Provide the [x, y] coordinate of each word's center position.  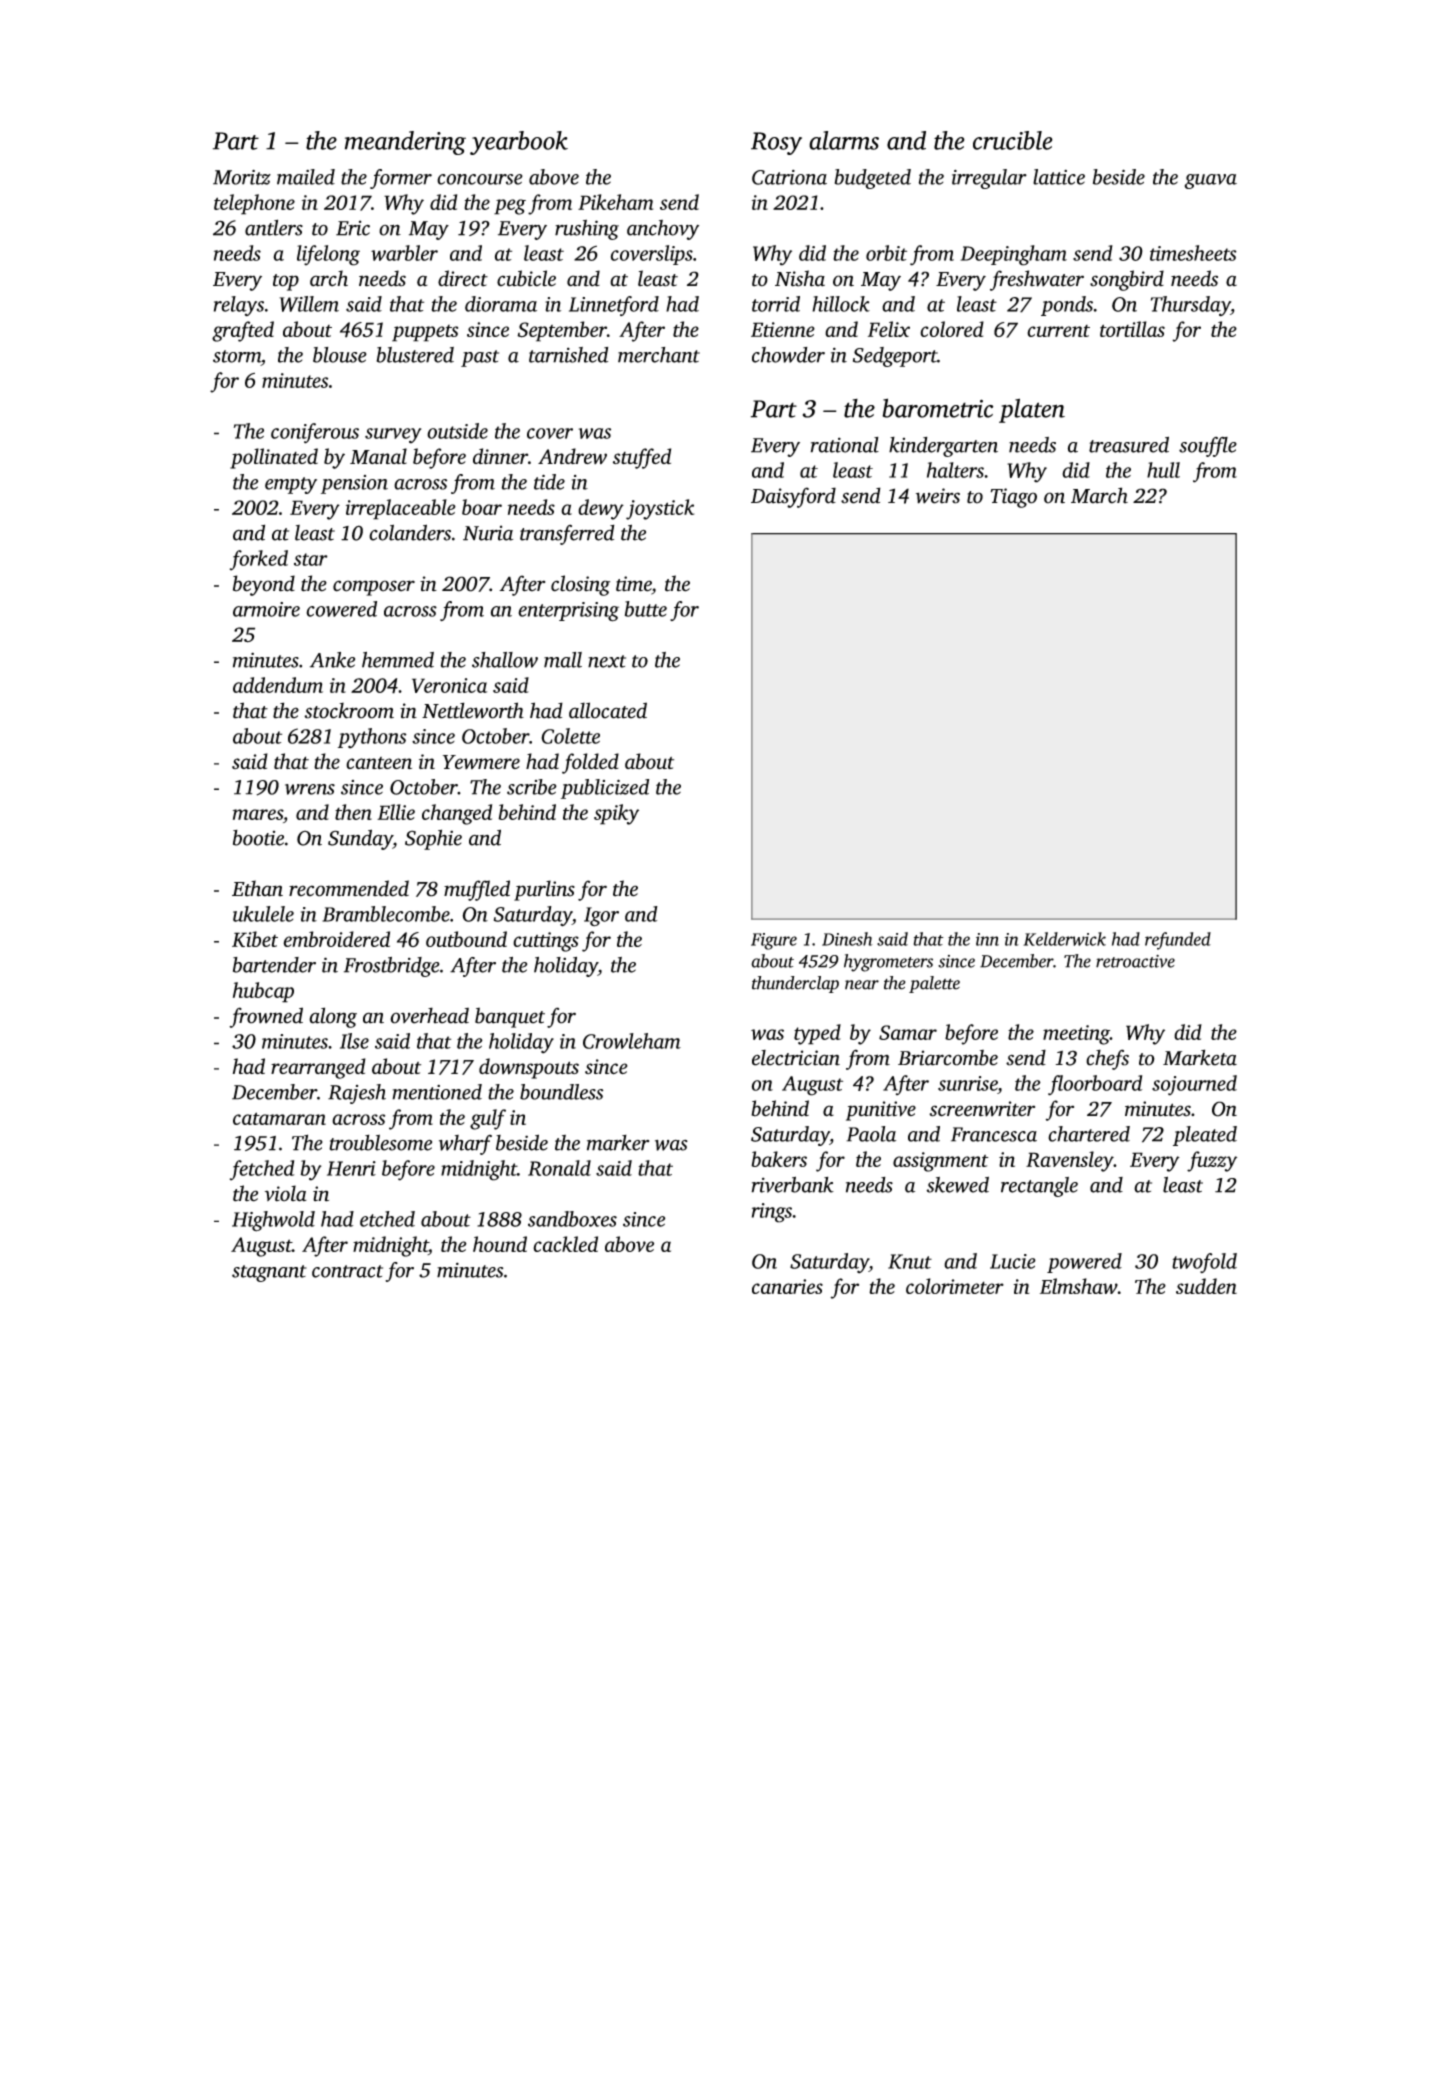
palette [934, 984]
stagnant [269, 1273]
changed [457, 814]
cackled [565, 1244]
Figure [774, 941]
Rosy [776, 143]
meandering [405, 143]
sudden [1206, 1286]
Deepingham [1013, 255]
